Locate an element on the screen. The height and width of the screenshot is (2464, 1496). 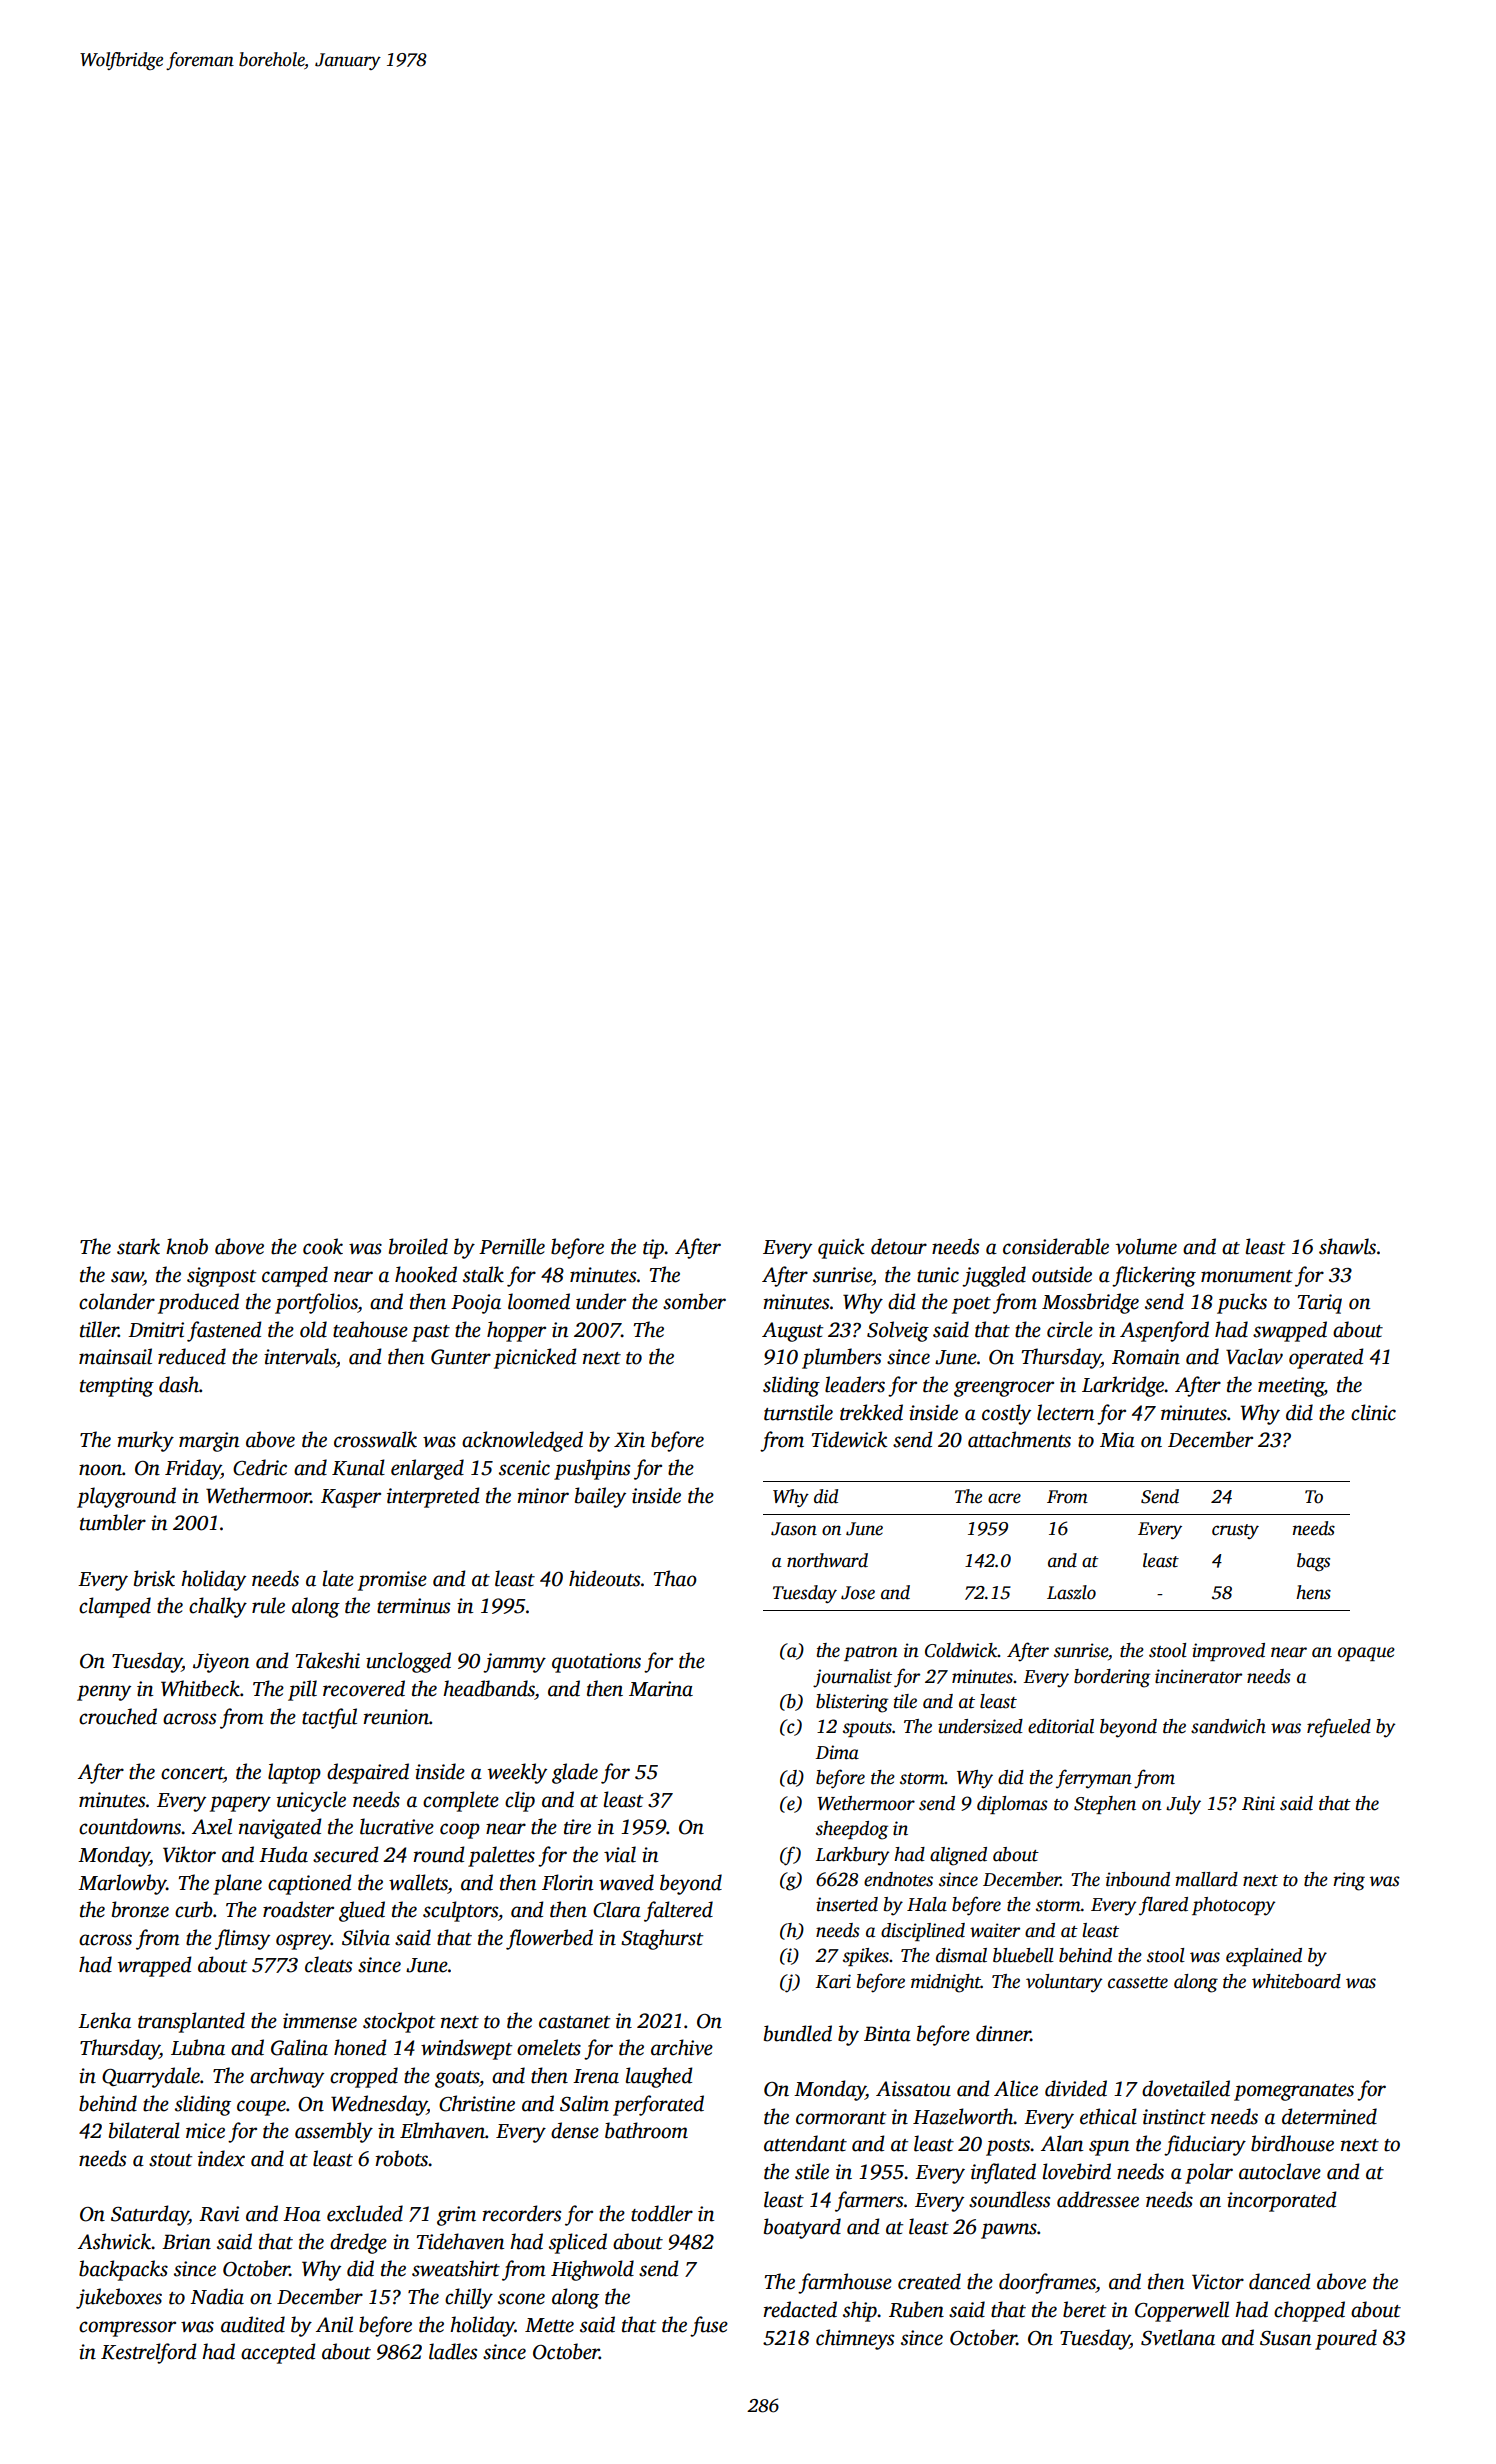
whiteboard is located at coordinates (1296, 1981).
